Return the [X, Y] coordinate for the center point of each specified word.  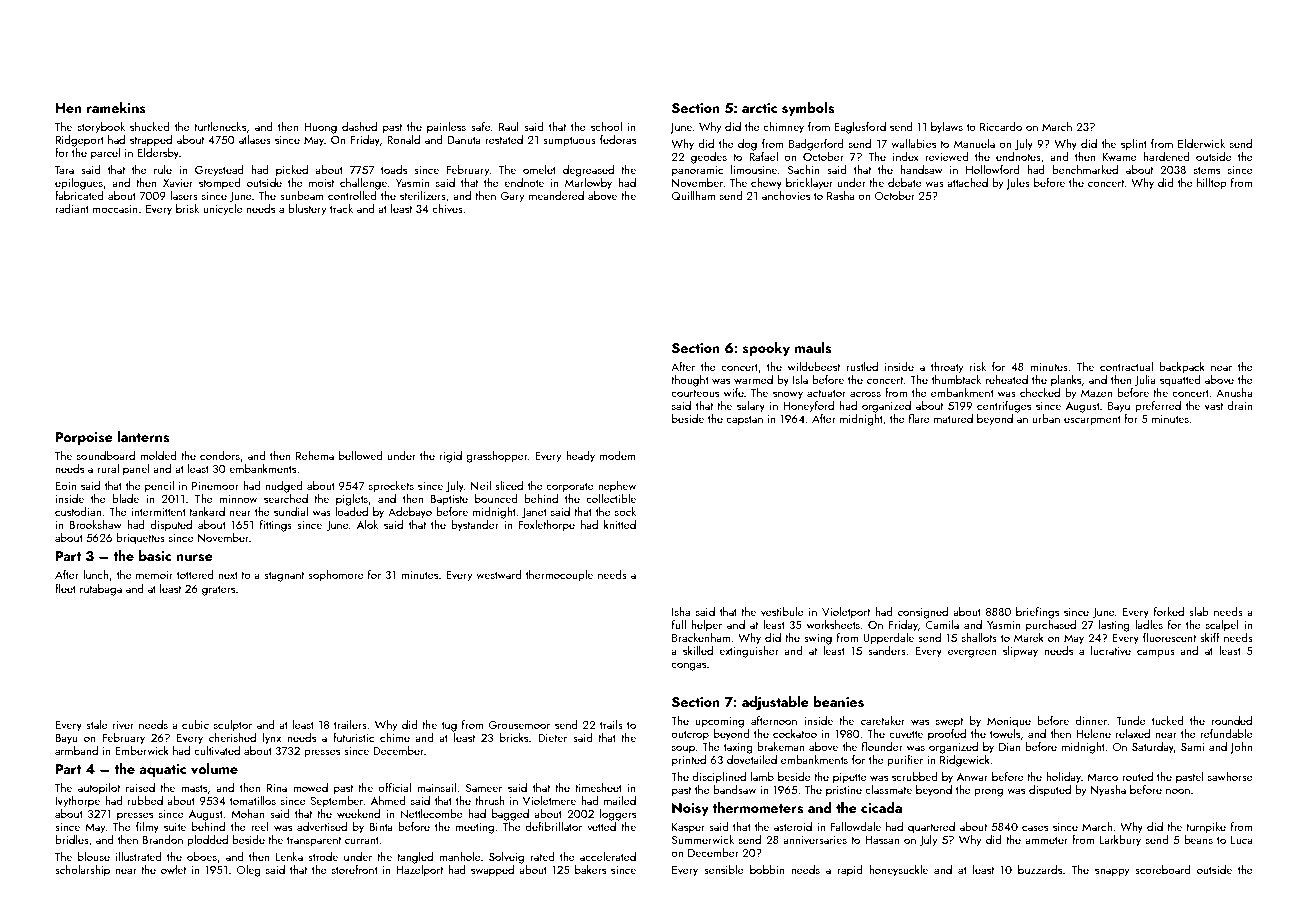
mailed [620, 800]
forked [1169, 611]
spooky [766, 349]
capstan [744, 420]
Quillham [693, 195]
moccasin [115, 209]
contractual [1126, 366]
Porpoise [84, 438]
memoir [154, 575]
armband [76, 750]
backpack [1182, 368]
